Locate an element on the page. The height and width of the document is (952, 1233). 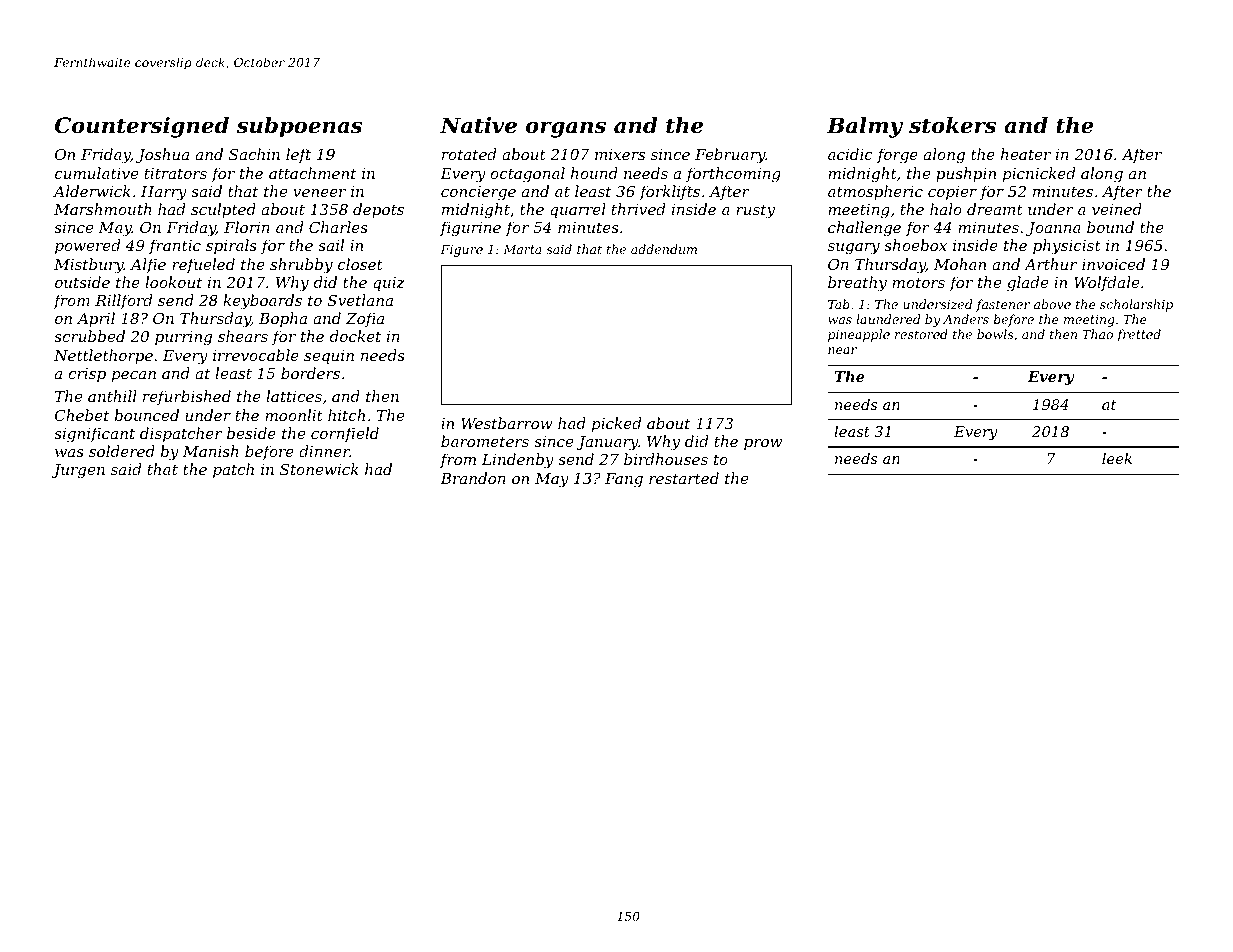
copier is located at coordinates (952, 193).
